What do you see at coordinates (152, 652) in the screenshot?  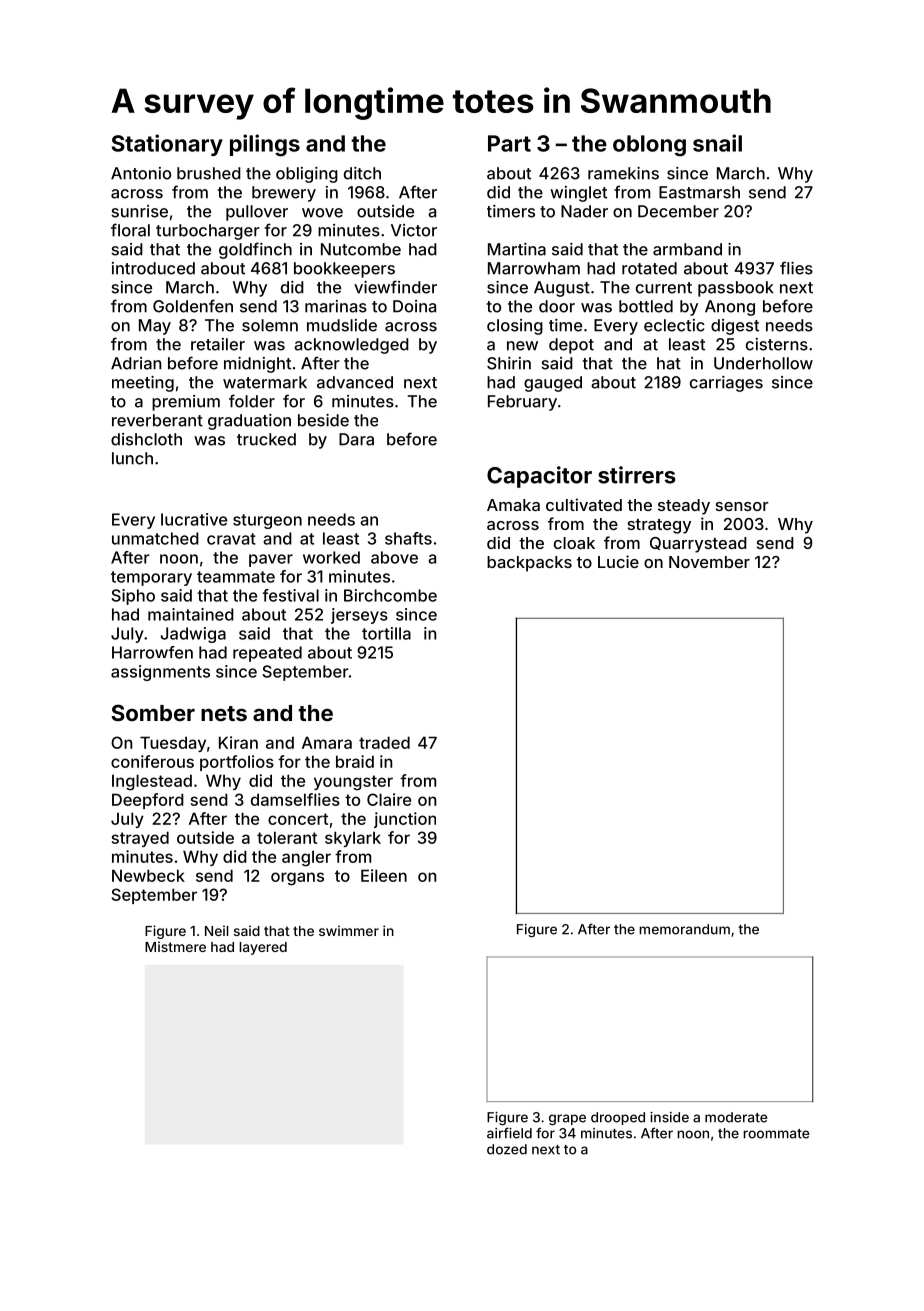 I see `Harrowfen` at bounding box center [152, 652].
